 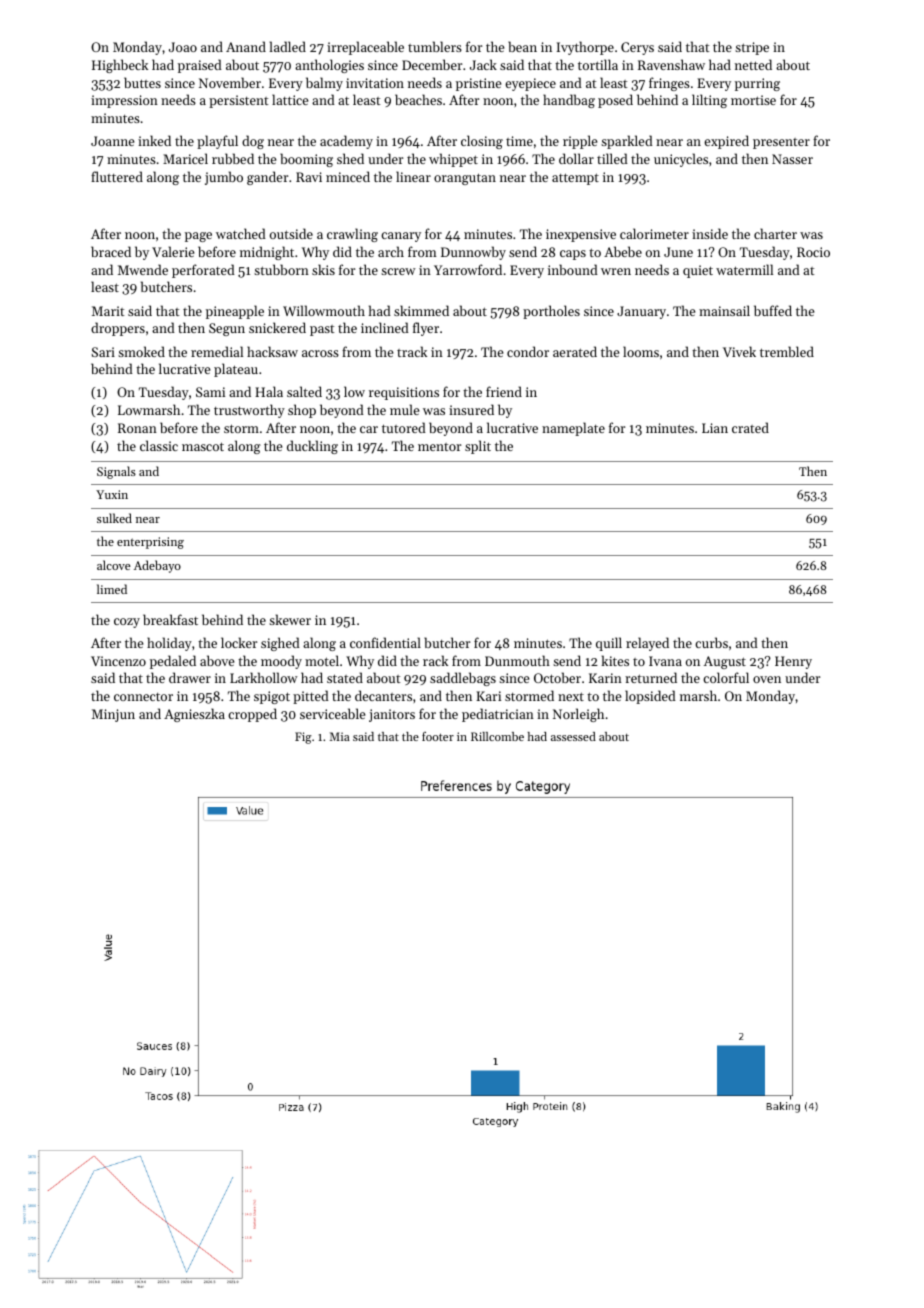 I want to click on spigot, so click(x=272, y=697).
